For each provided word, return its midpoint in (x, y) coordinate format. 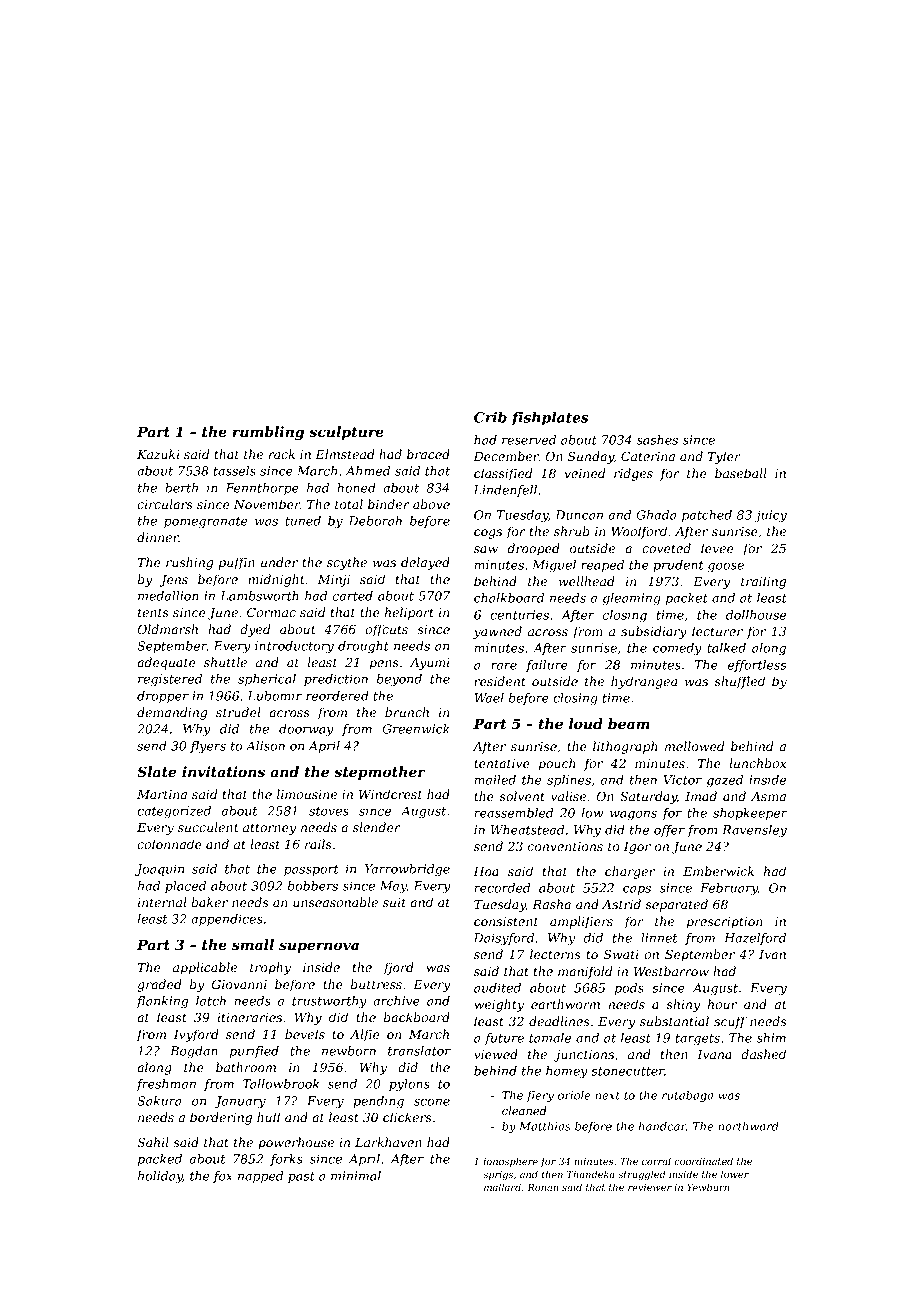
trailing (763, 582)
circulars (165, 504)
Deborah (375, 521)
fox (223, 1177)
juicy (770, 516)
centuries (519, 615)
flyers (208, 747)
